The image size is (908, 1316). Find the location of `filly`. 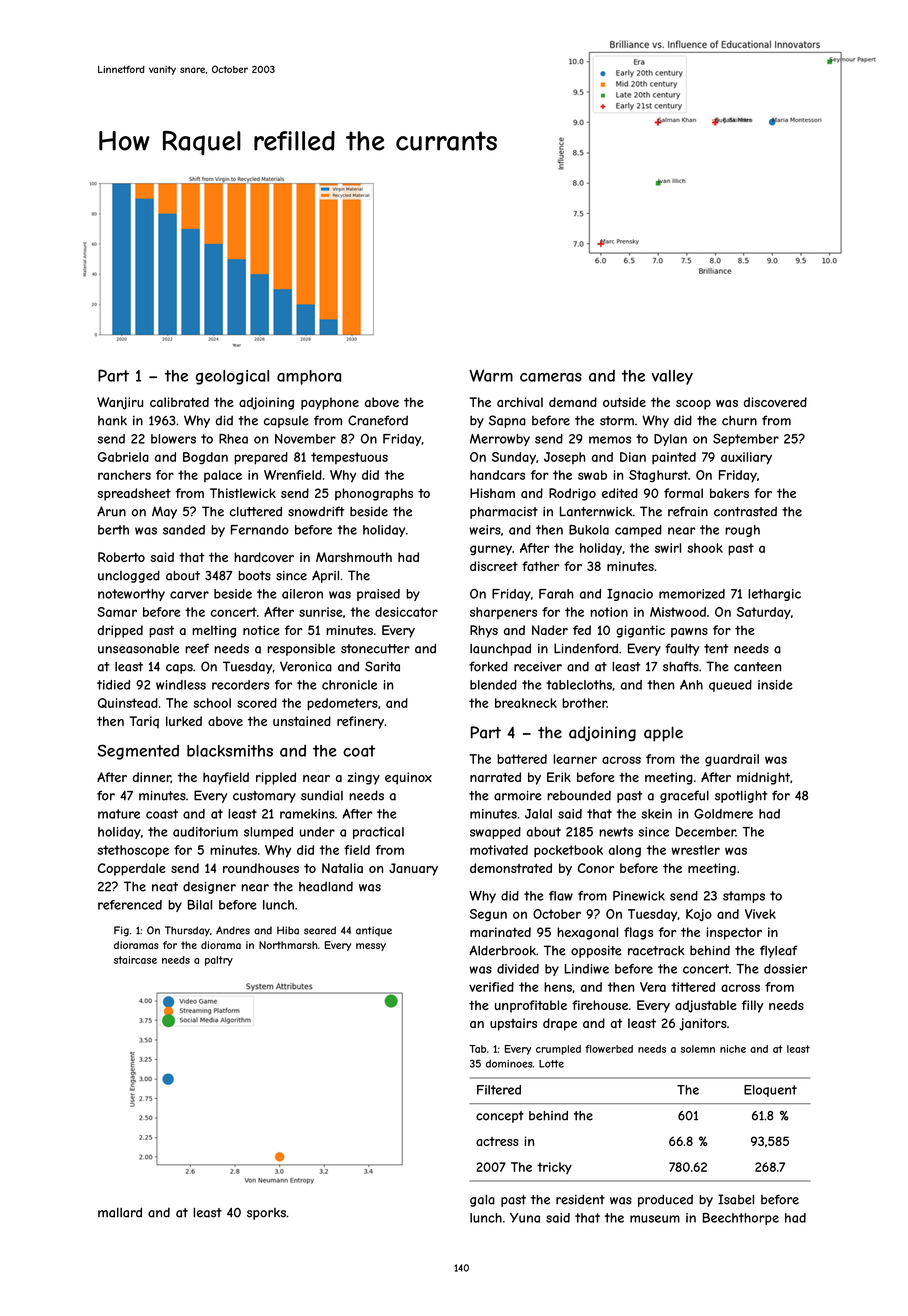

filly is located at coordinates (752, 1006).
